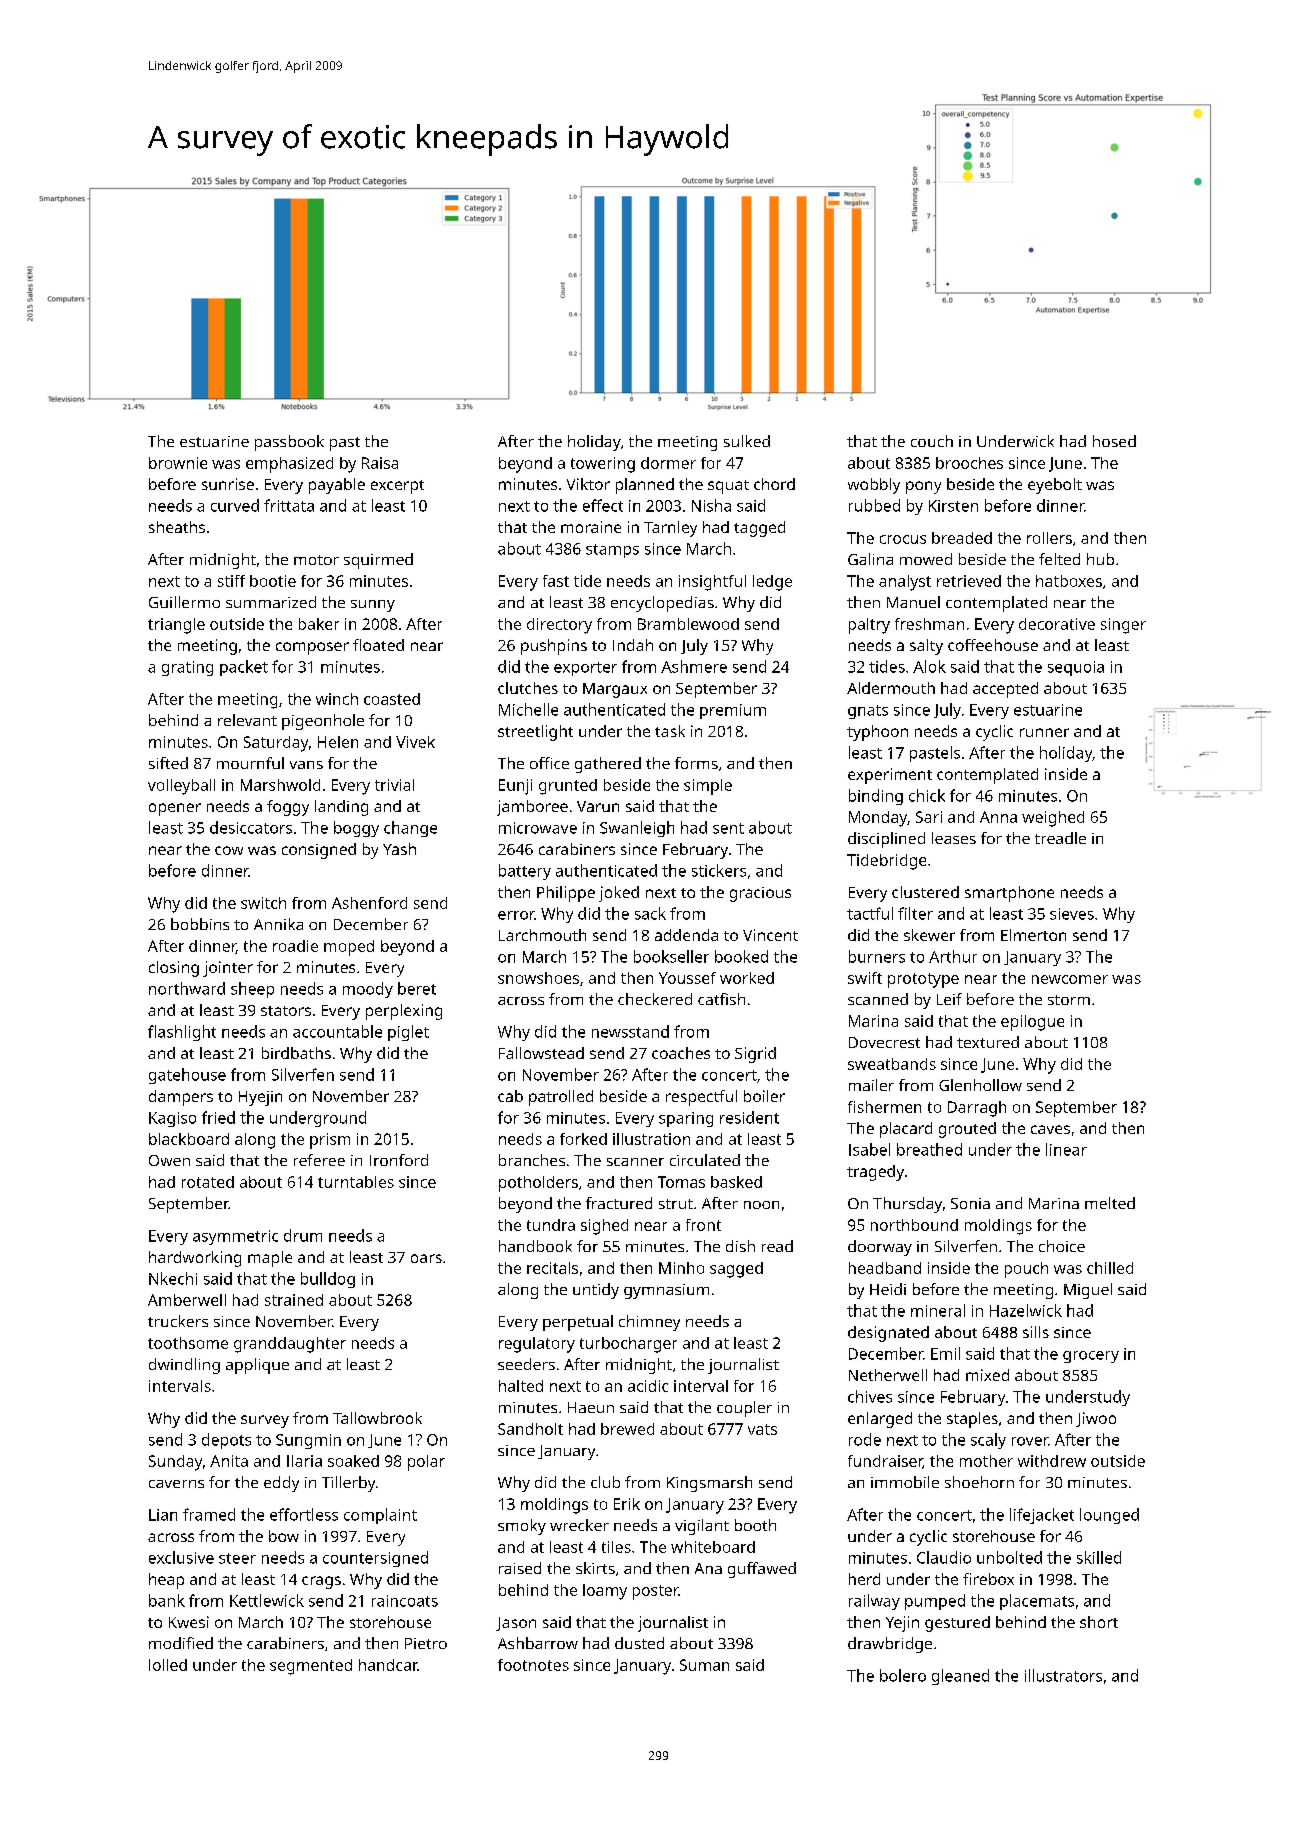  Describe the element at coordinates (747, 441) in the screenshot. I see `sulked` at that location.
